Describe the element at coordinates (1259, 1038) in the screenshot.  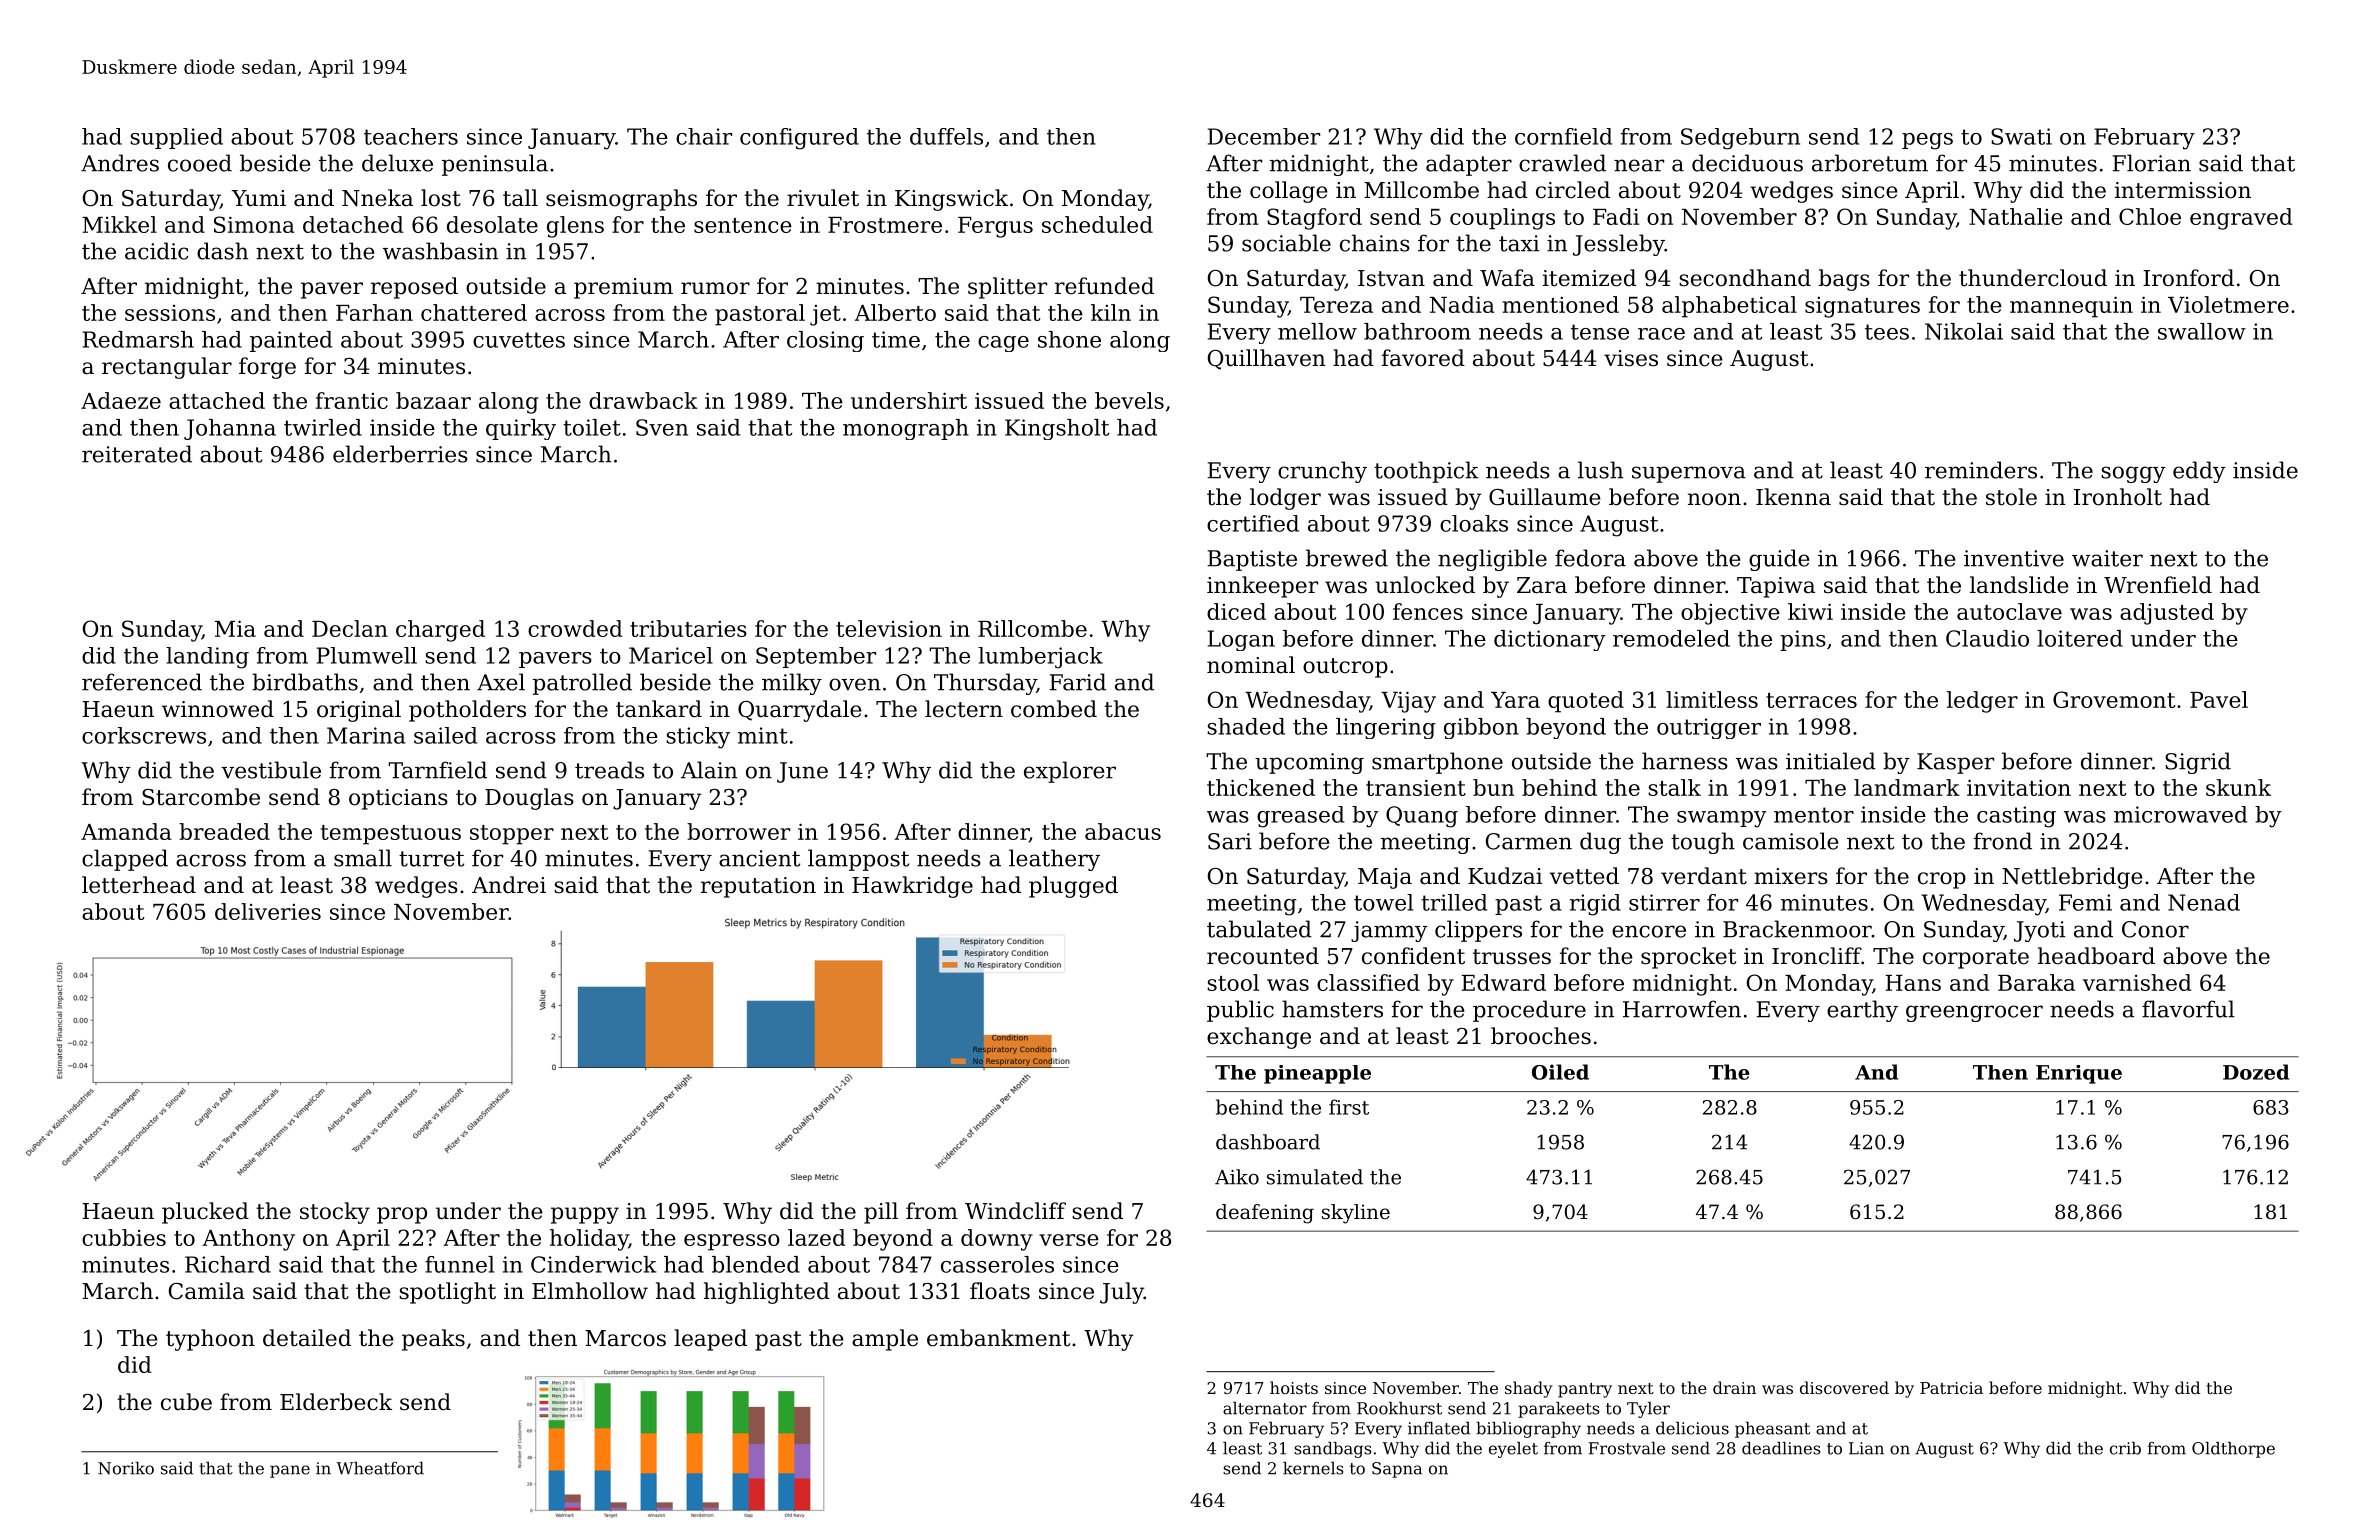
I see `exchange` at that location.
